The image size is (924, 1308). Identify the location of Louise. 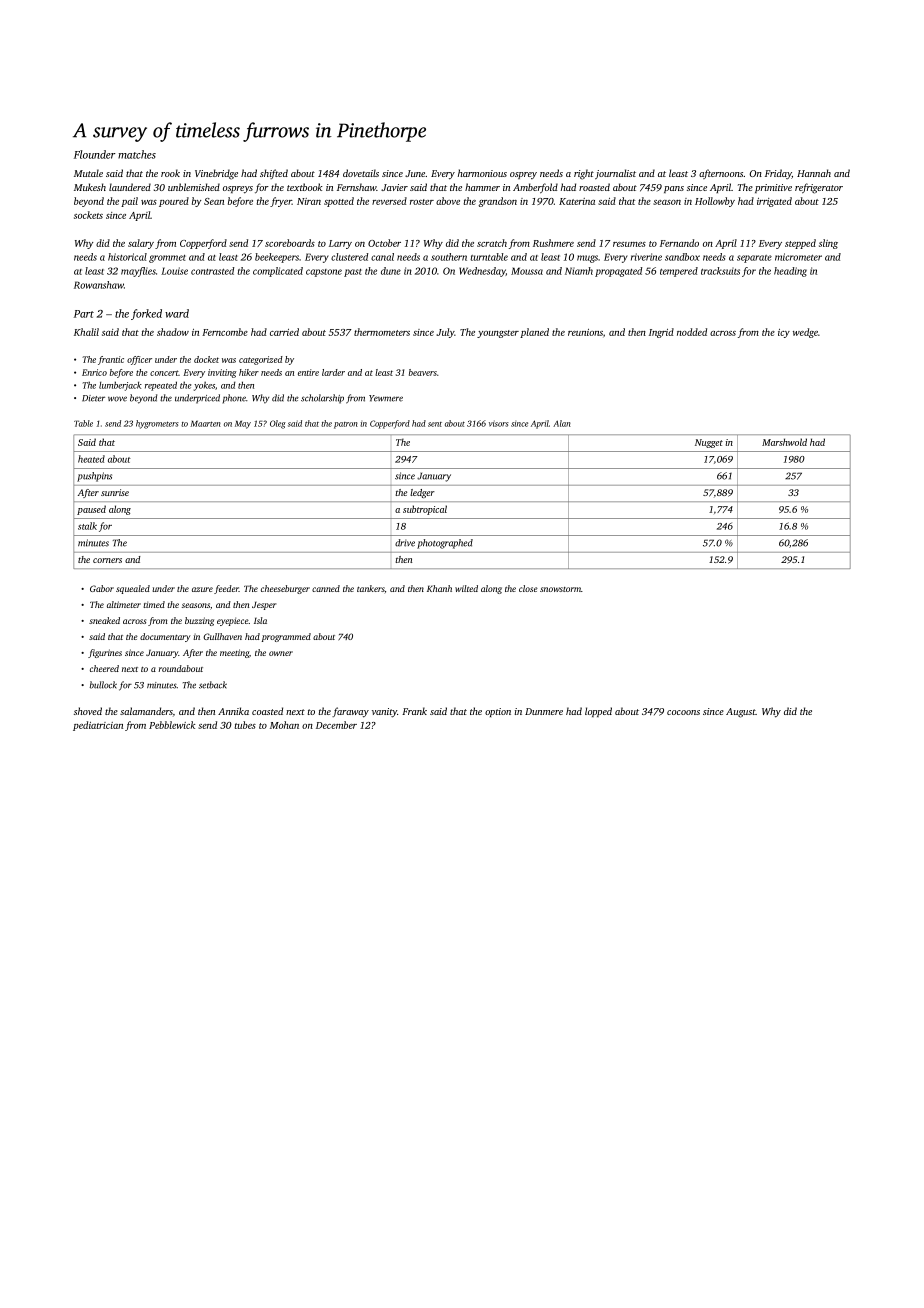
(174, 271).
